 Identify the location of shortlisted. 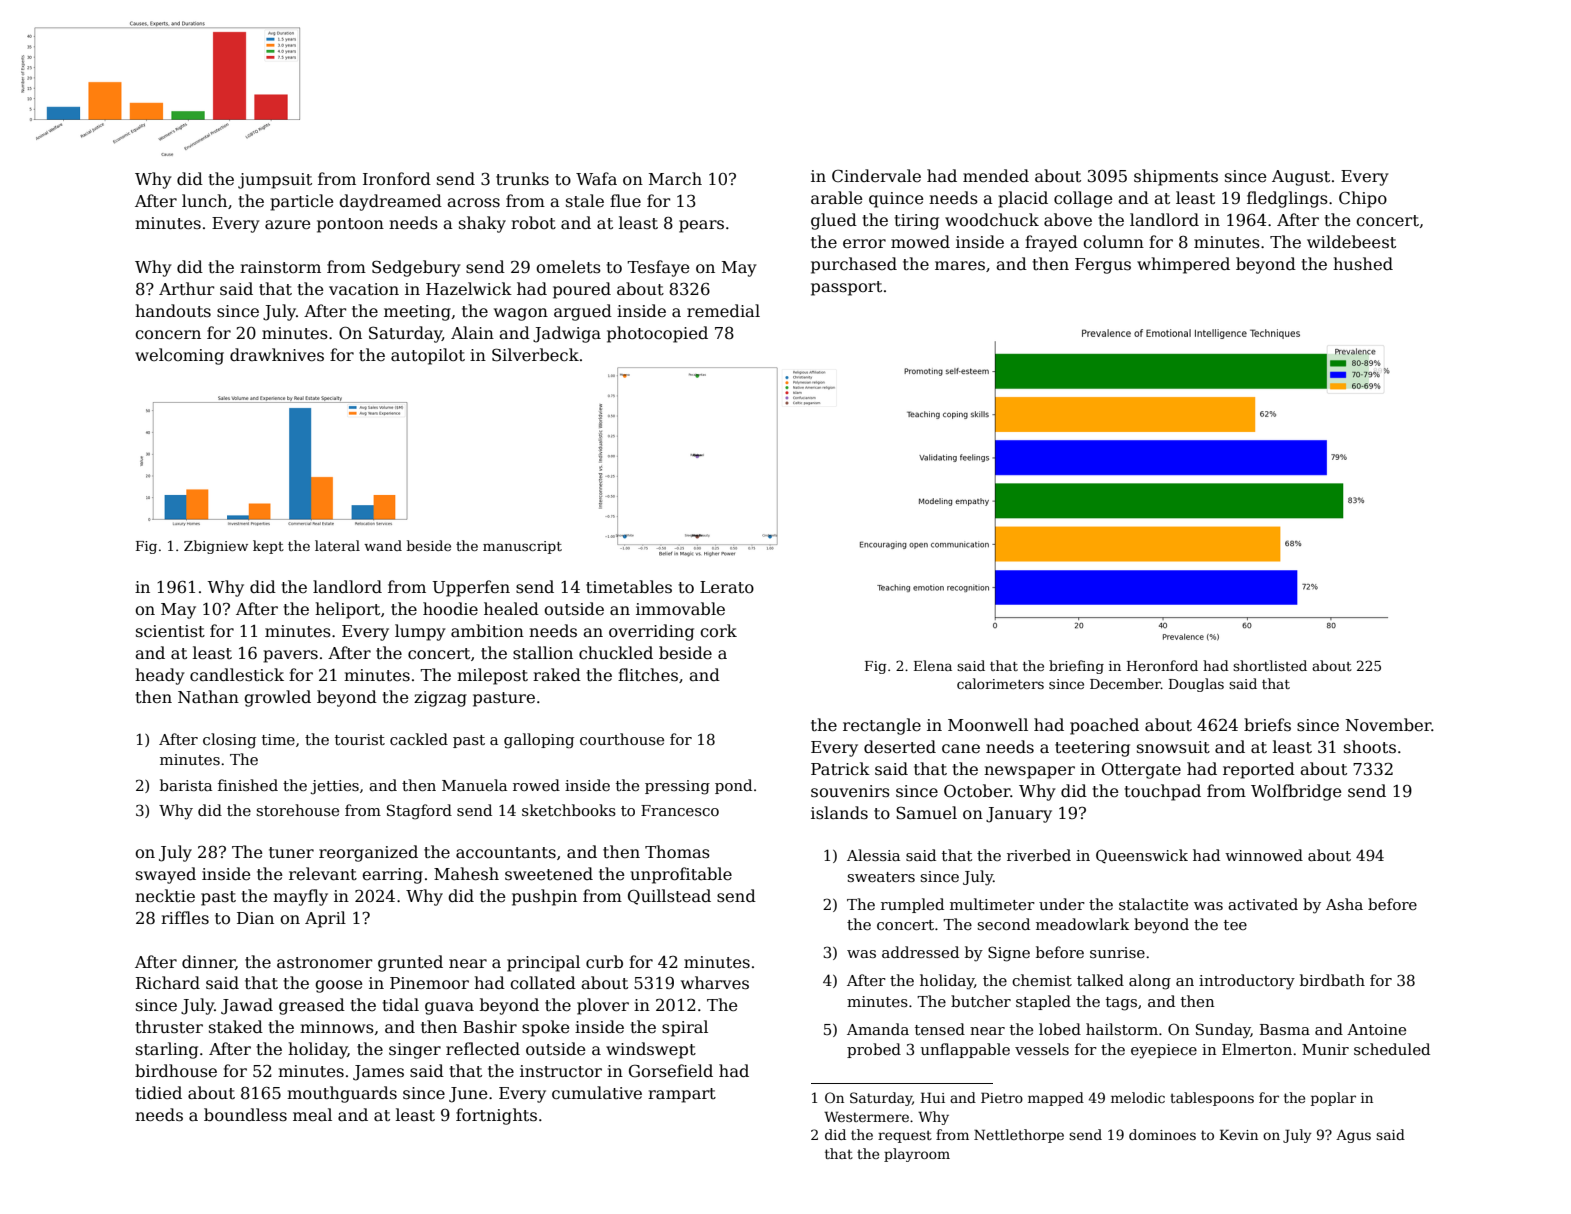
(1270, 665).
